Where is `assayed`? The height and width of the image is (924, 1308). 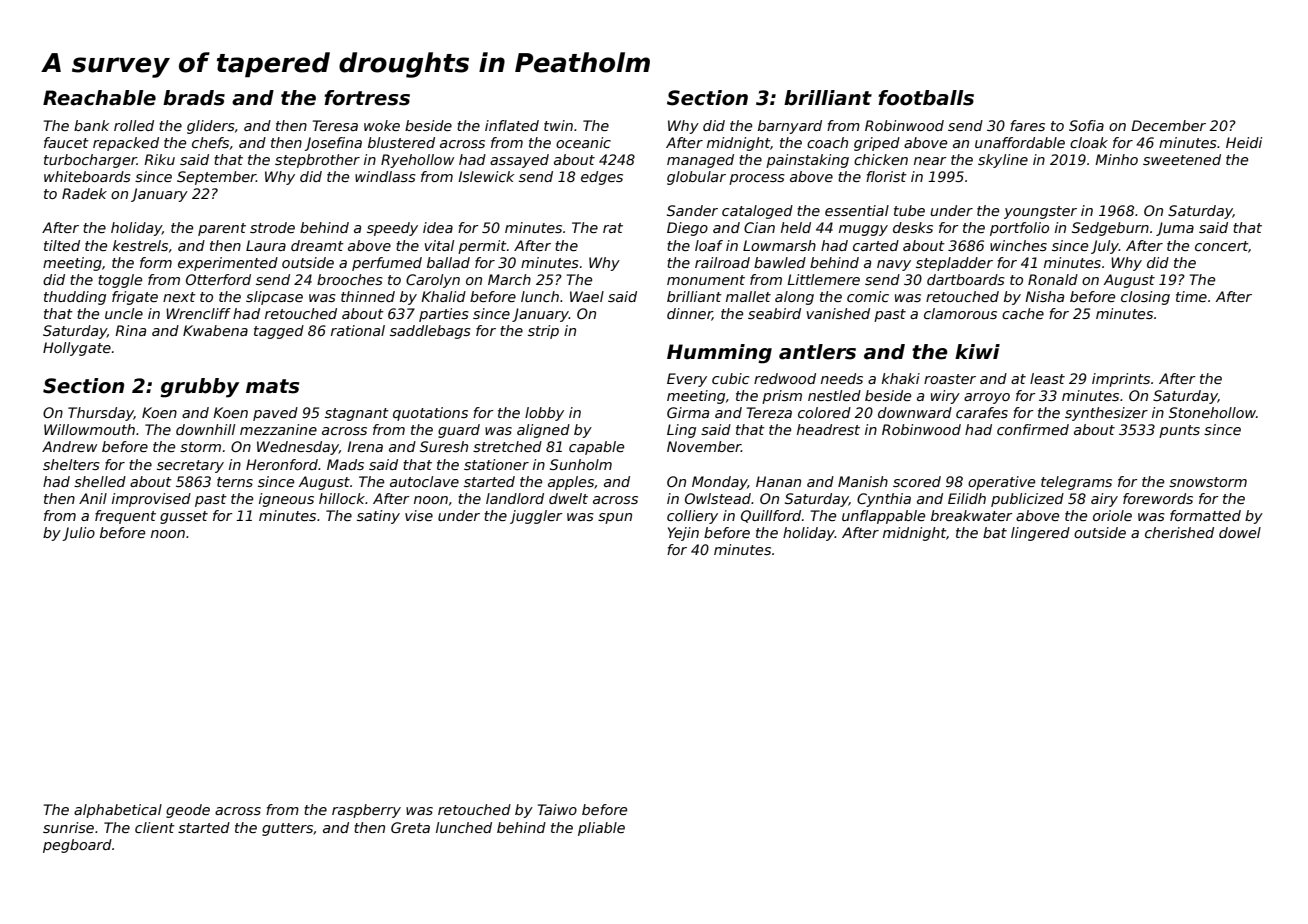
assayed is located at coordinates (519, 161).
